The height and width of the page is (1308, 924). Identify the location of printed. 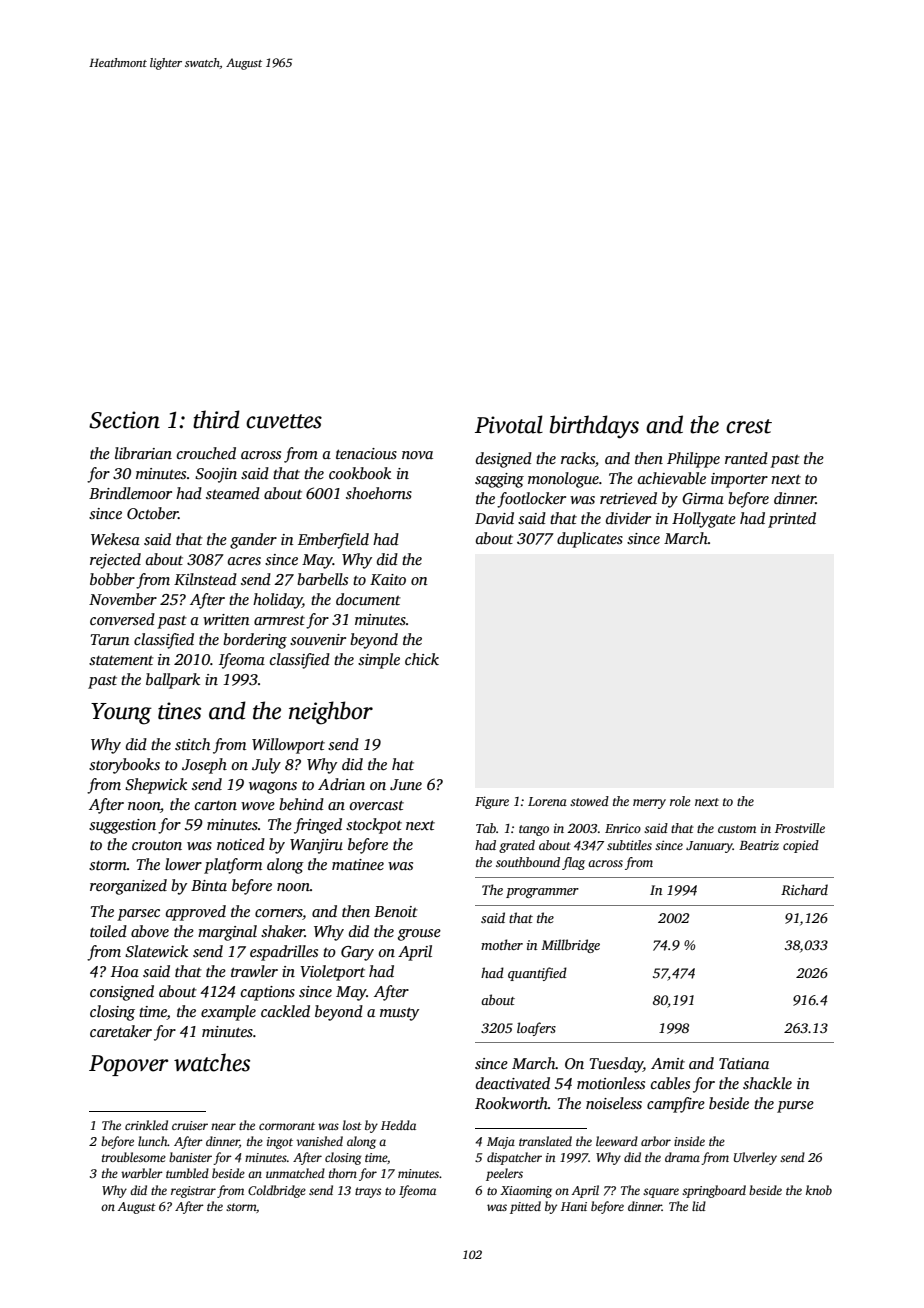
(792, 520).
